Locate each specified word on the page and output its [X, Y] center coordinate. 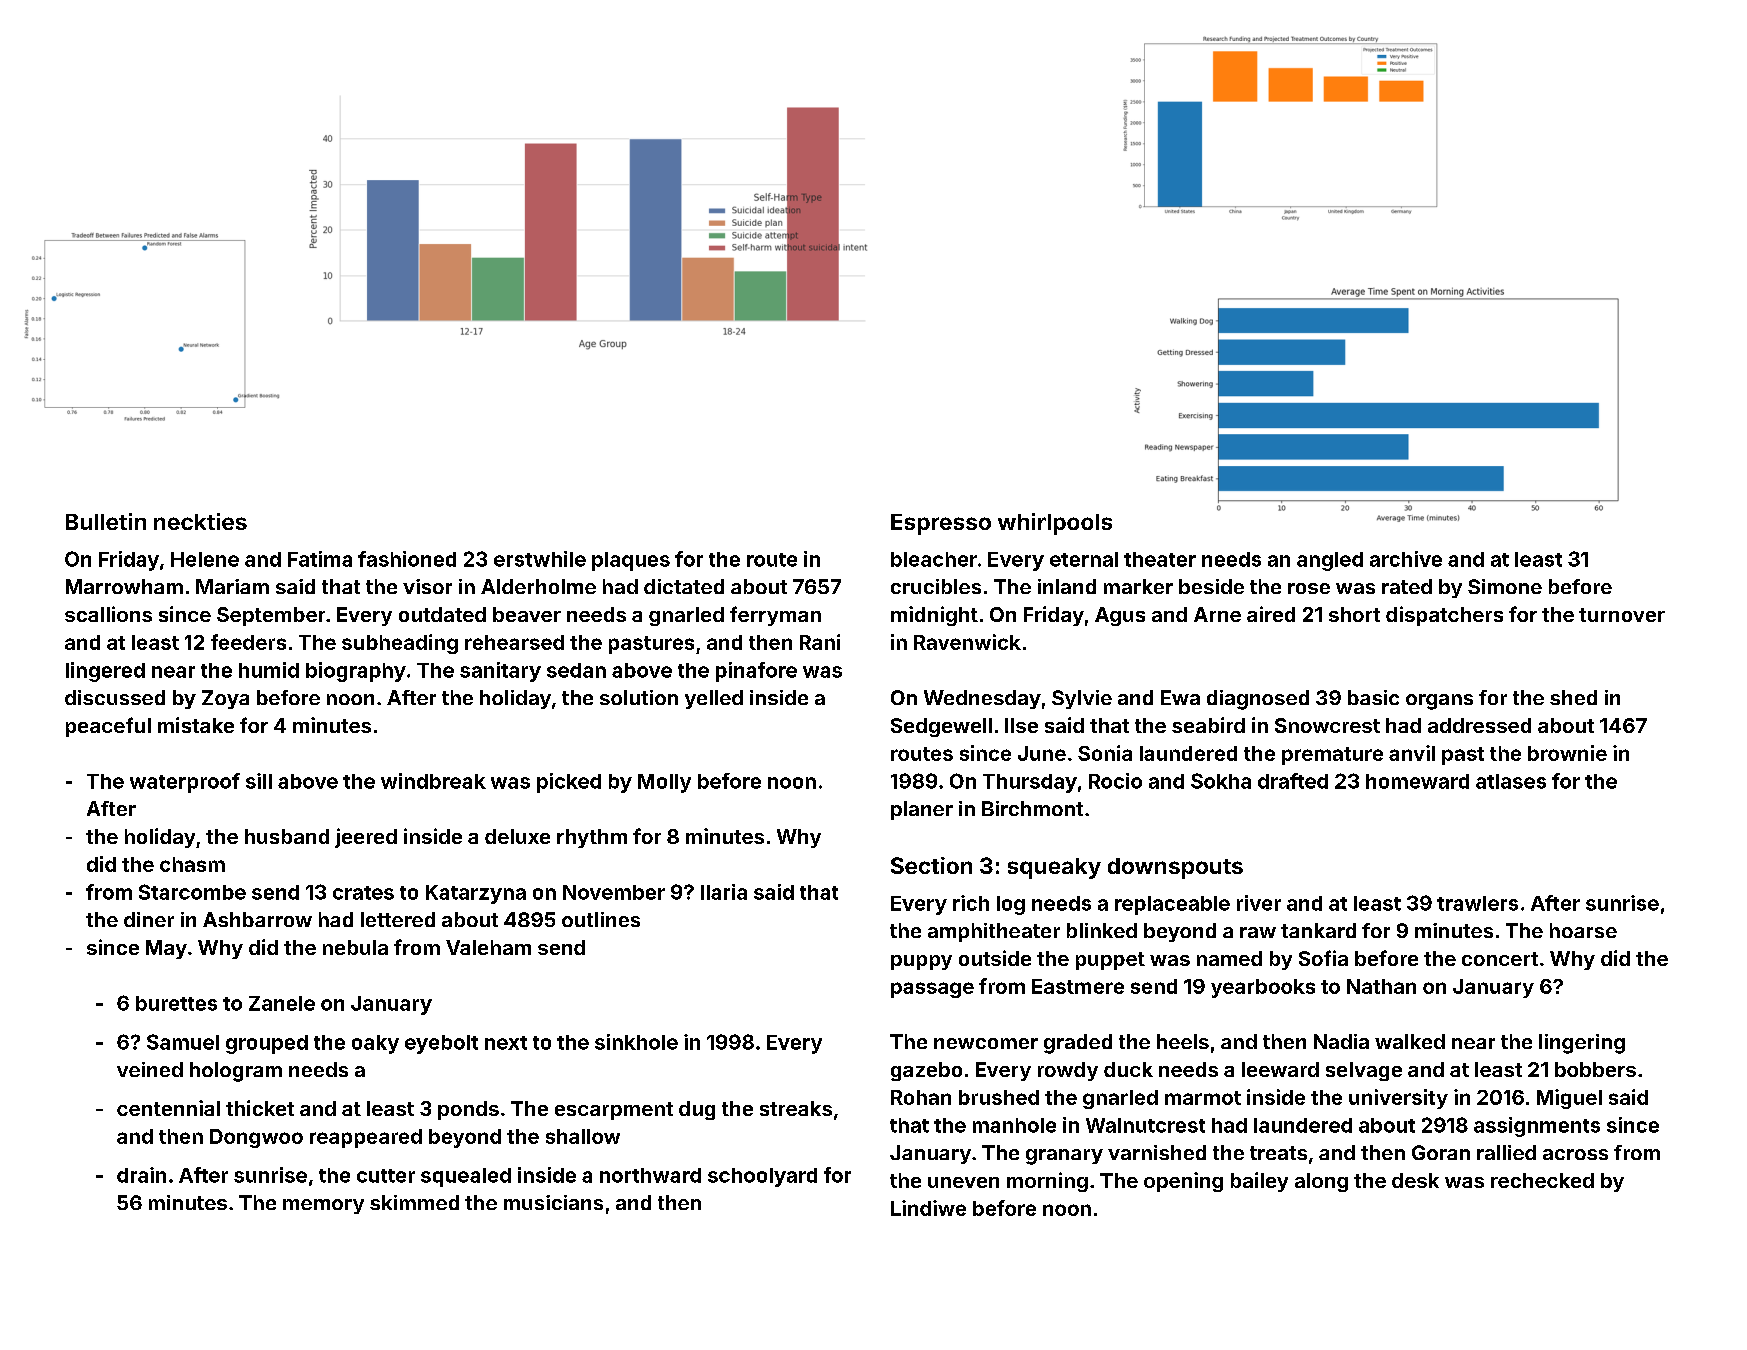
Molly [664, 783]
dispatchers [1444, 616]
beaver [527, 614]
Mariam [232, 586]
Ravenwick [967, 642]
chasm [192, 864]
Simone [1505, 586]
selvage [1364, 1071]
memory [323, 1206]
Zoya [225, 699]
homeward [1417, 781]
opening [1183, 1182]
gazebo [926, 1071]
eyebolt [441, 1044]
